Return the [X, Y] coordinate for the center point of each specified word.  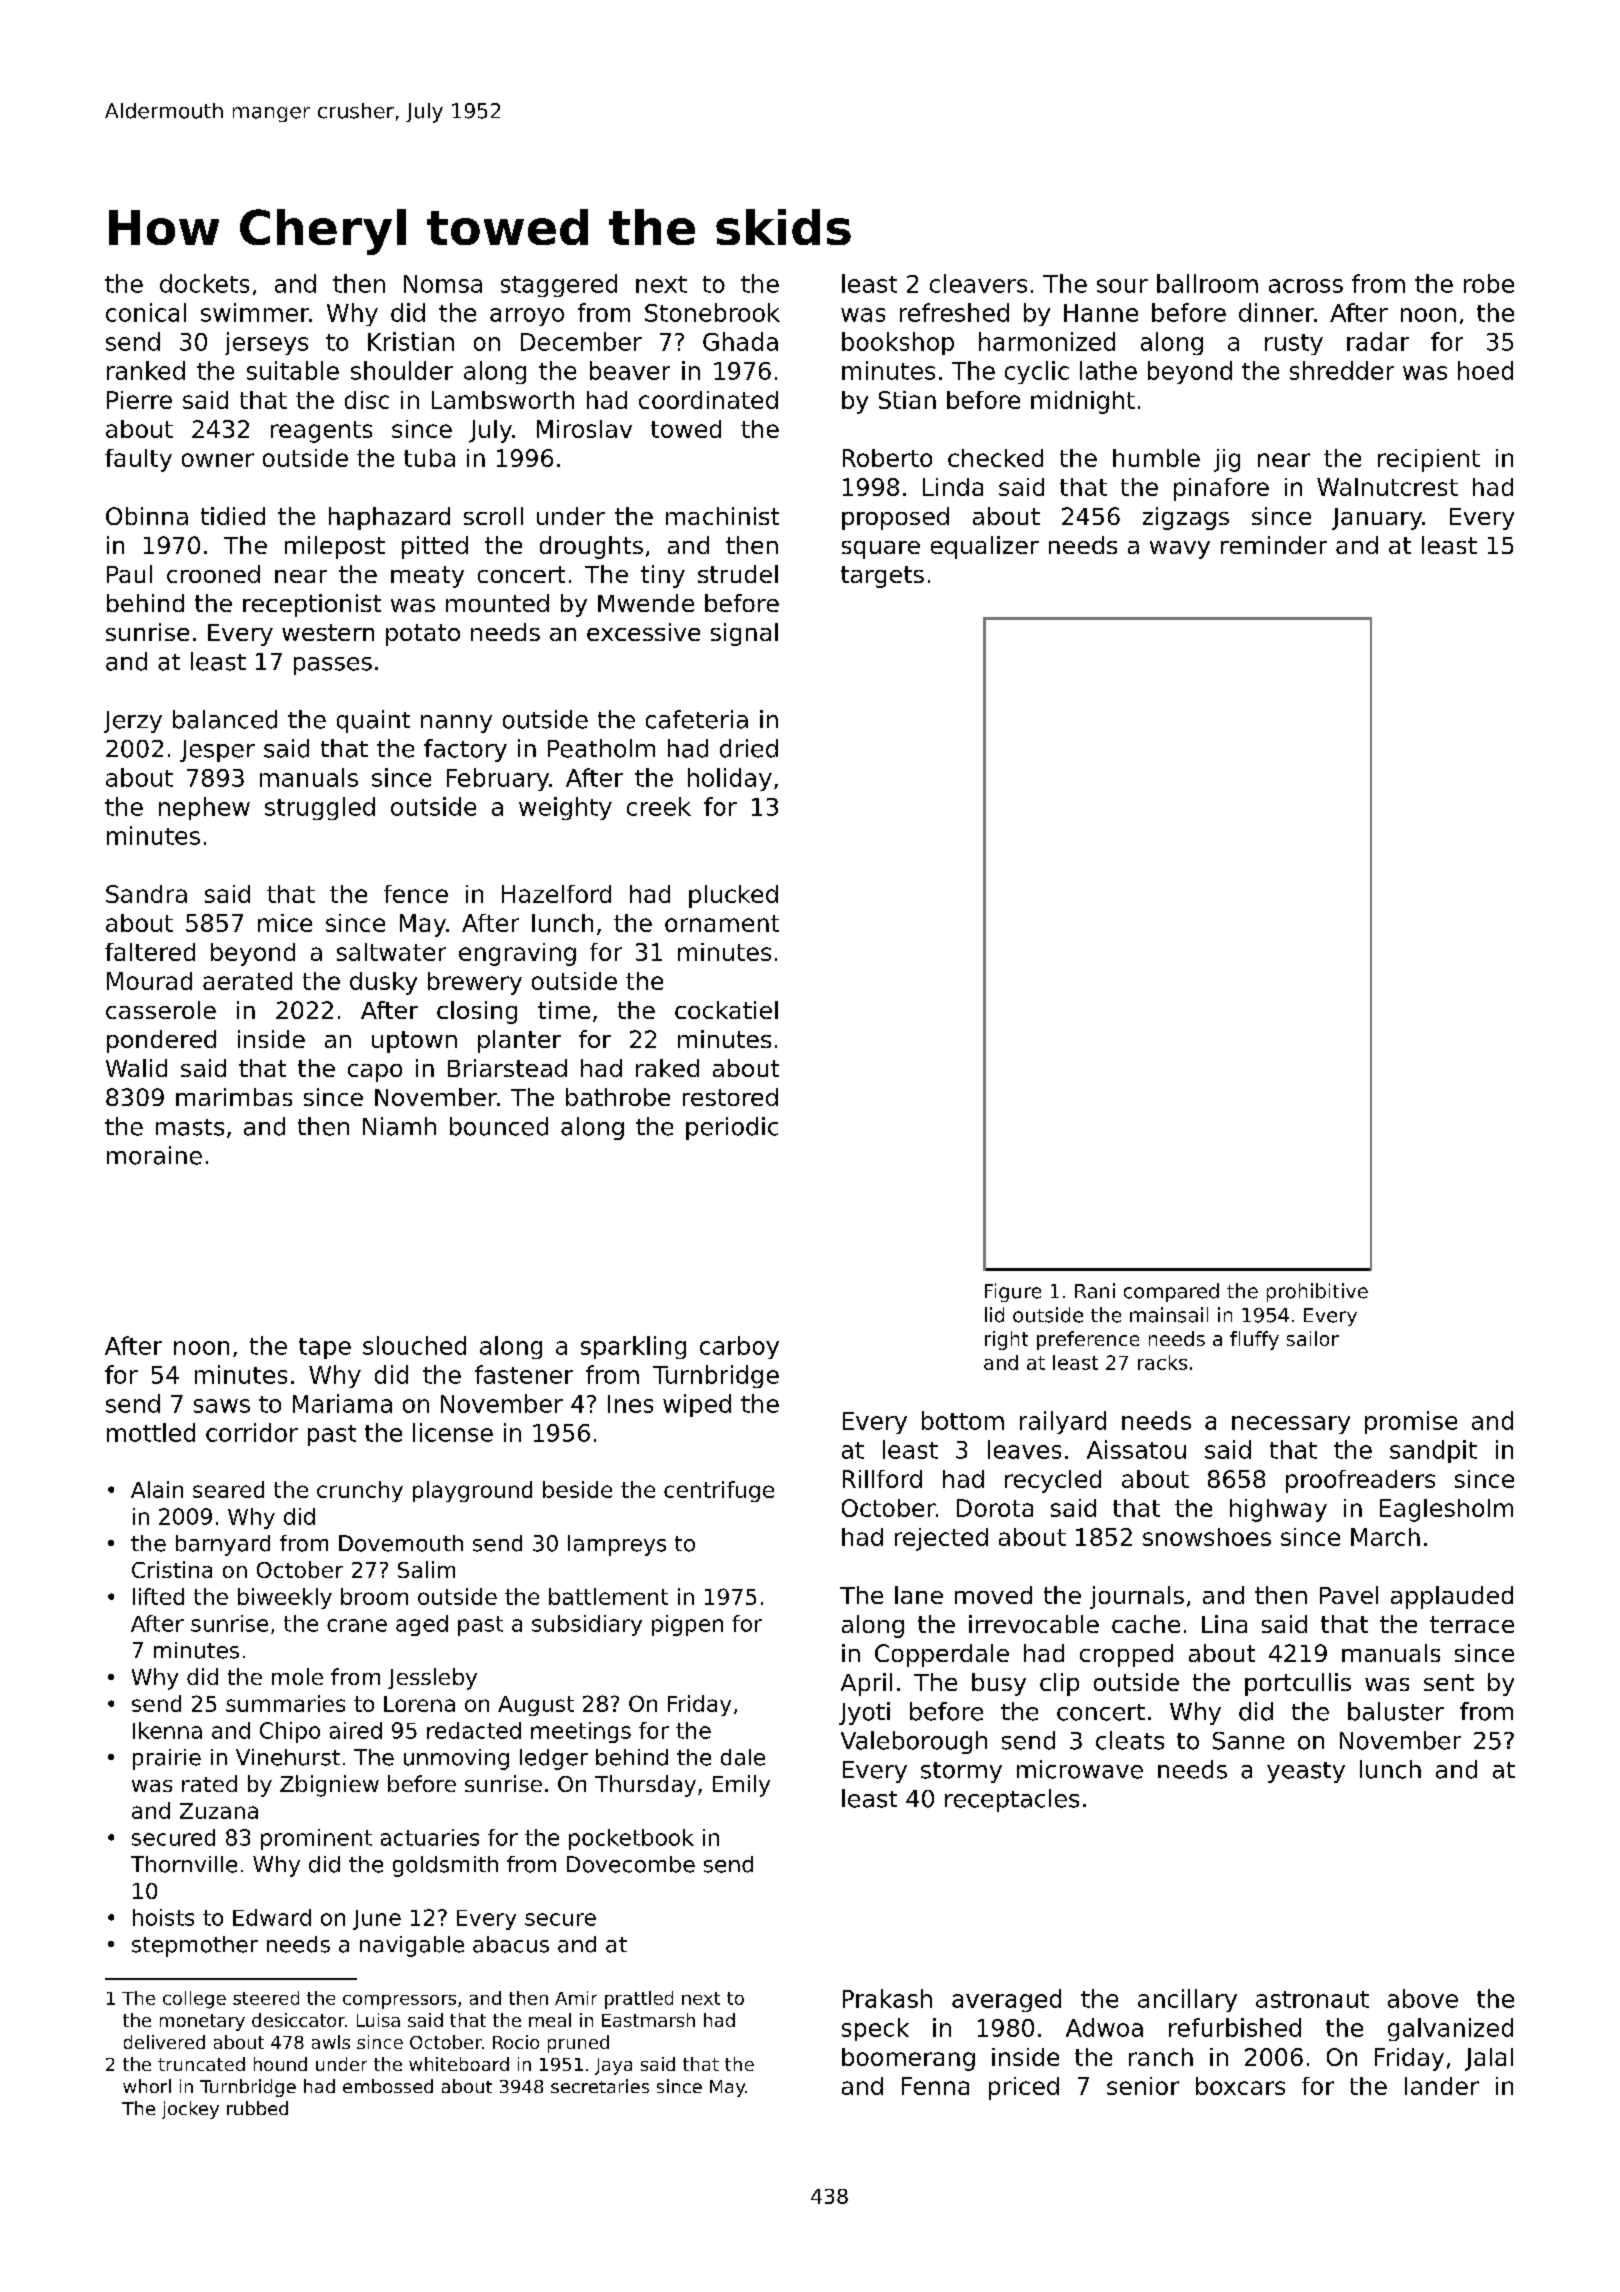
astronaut [1312, 1999]
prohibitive [1317, 1292]
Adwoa [1104, 2027]
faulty [138, 460]
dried [749, 748]
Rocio [516, 2042]
